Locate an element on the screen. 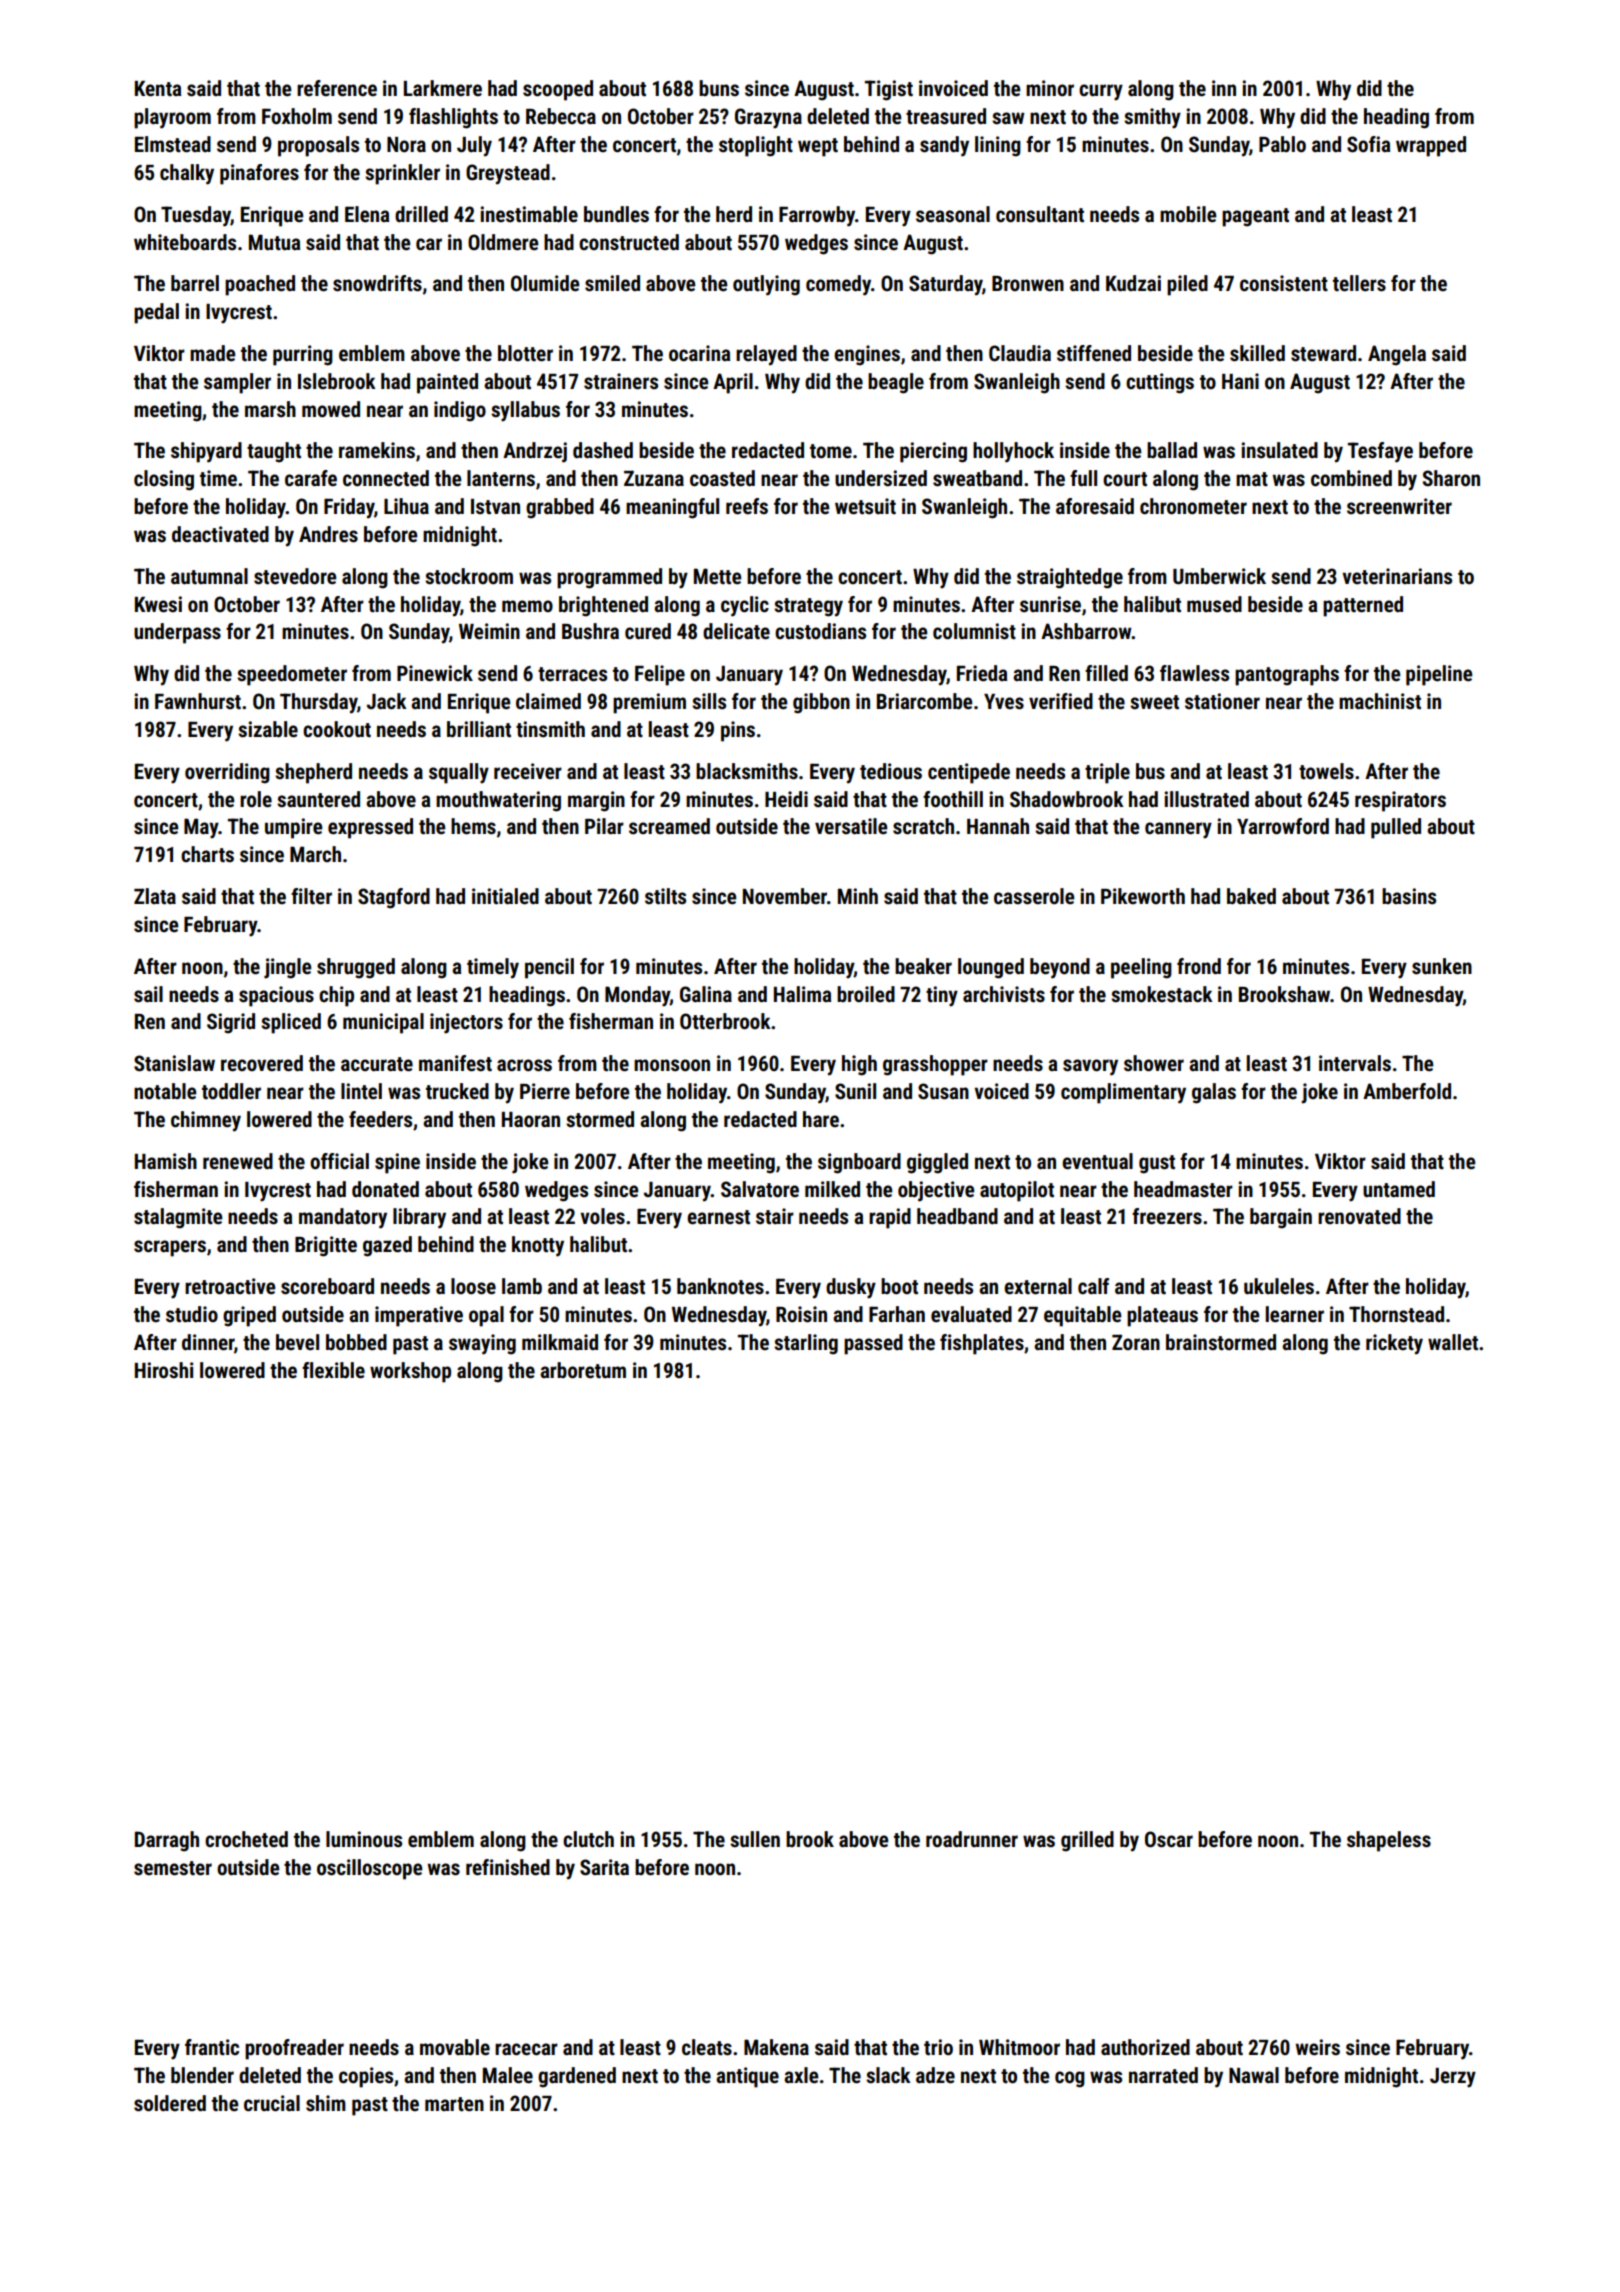 This screenshot has height=2292, width=1620. wrapped is located at coordinates (1431, 146).
